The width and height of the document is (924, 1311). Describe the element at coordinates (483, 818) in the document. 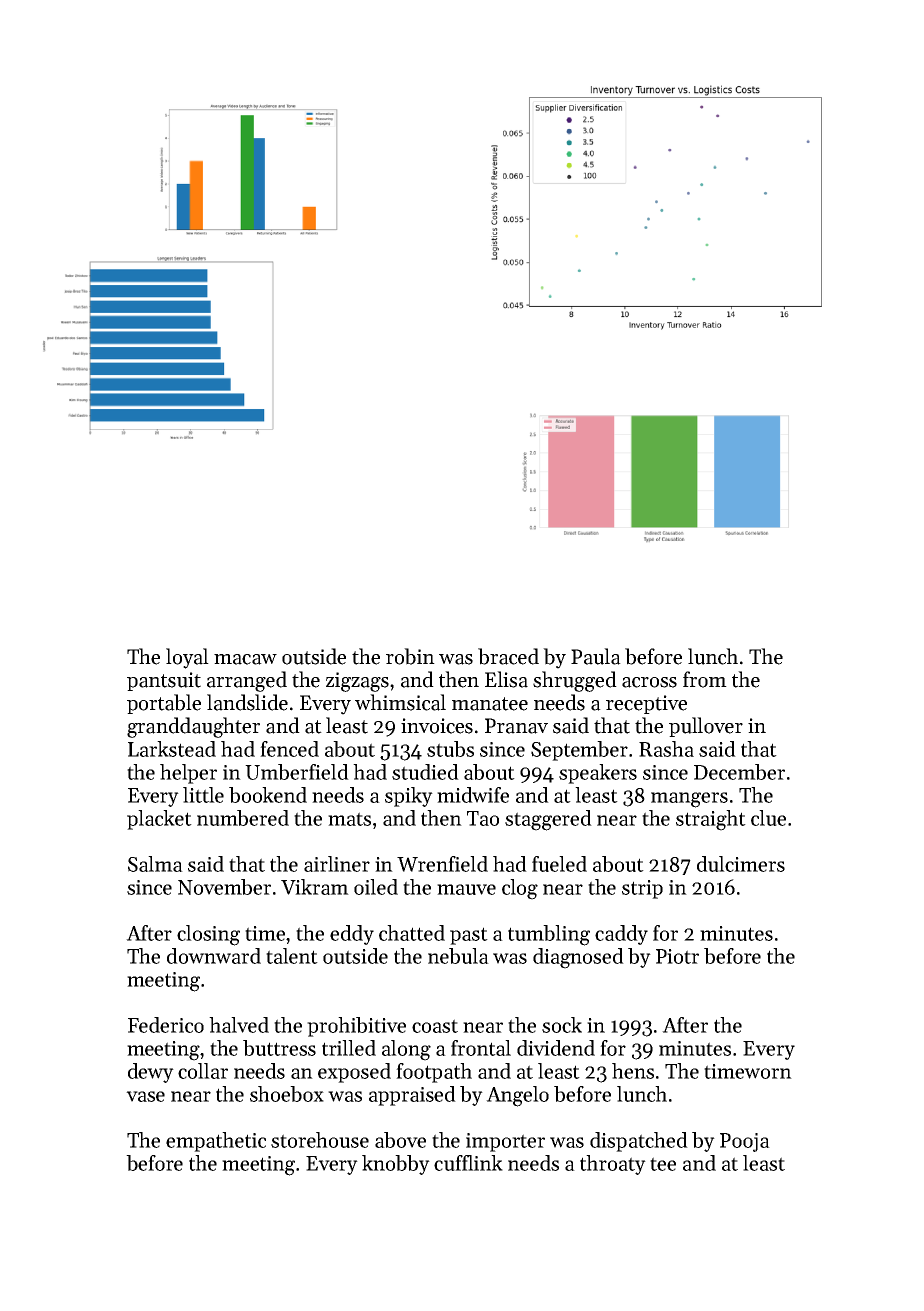

I see `Tao` at that location.
